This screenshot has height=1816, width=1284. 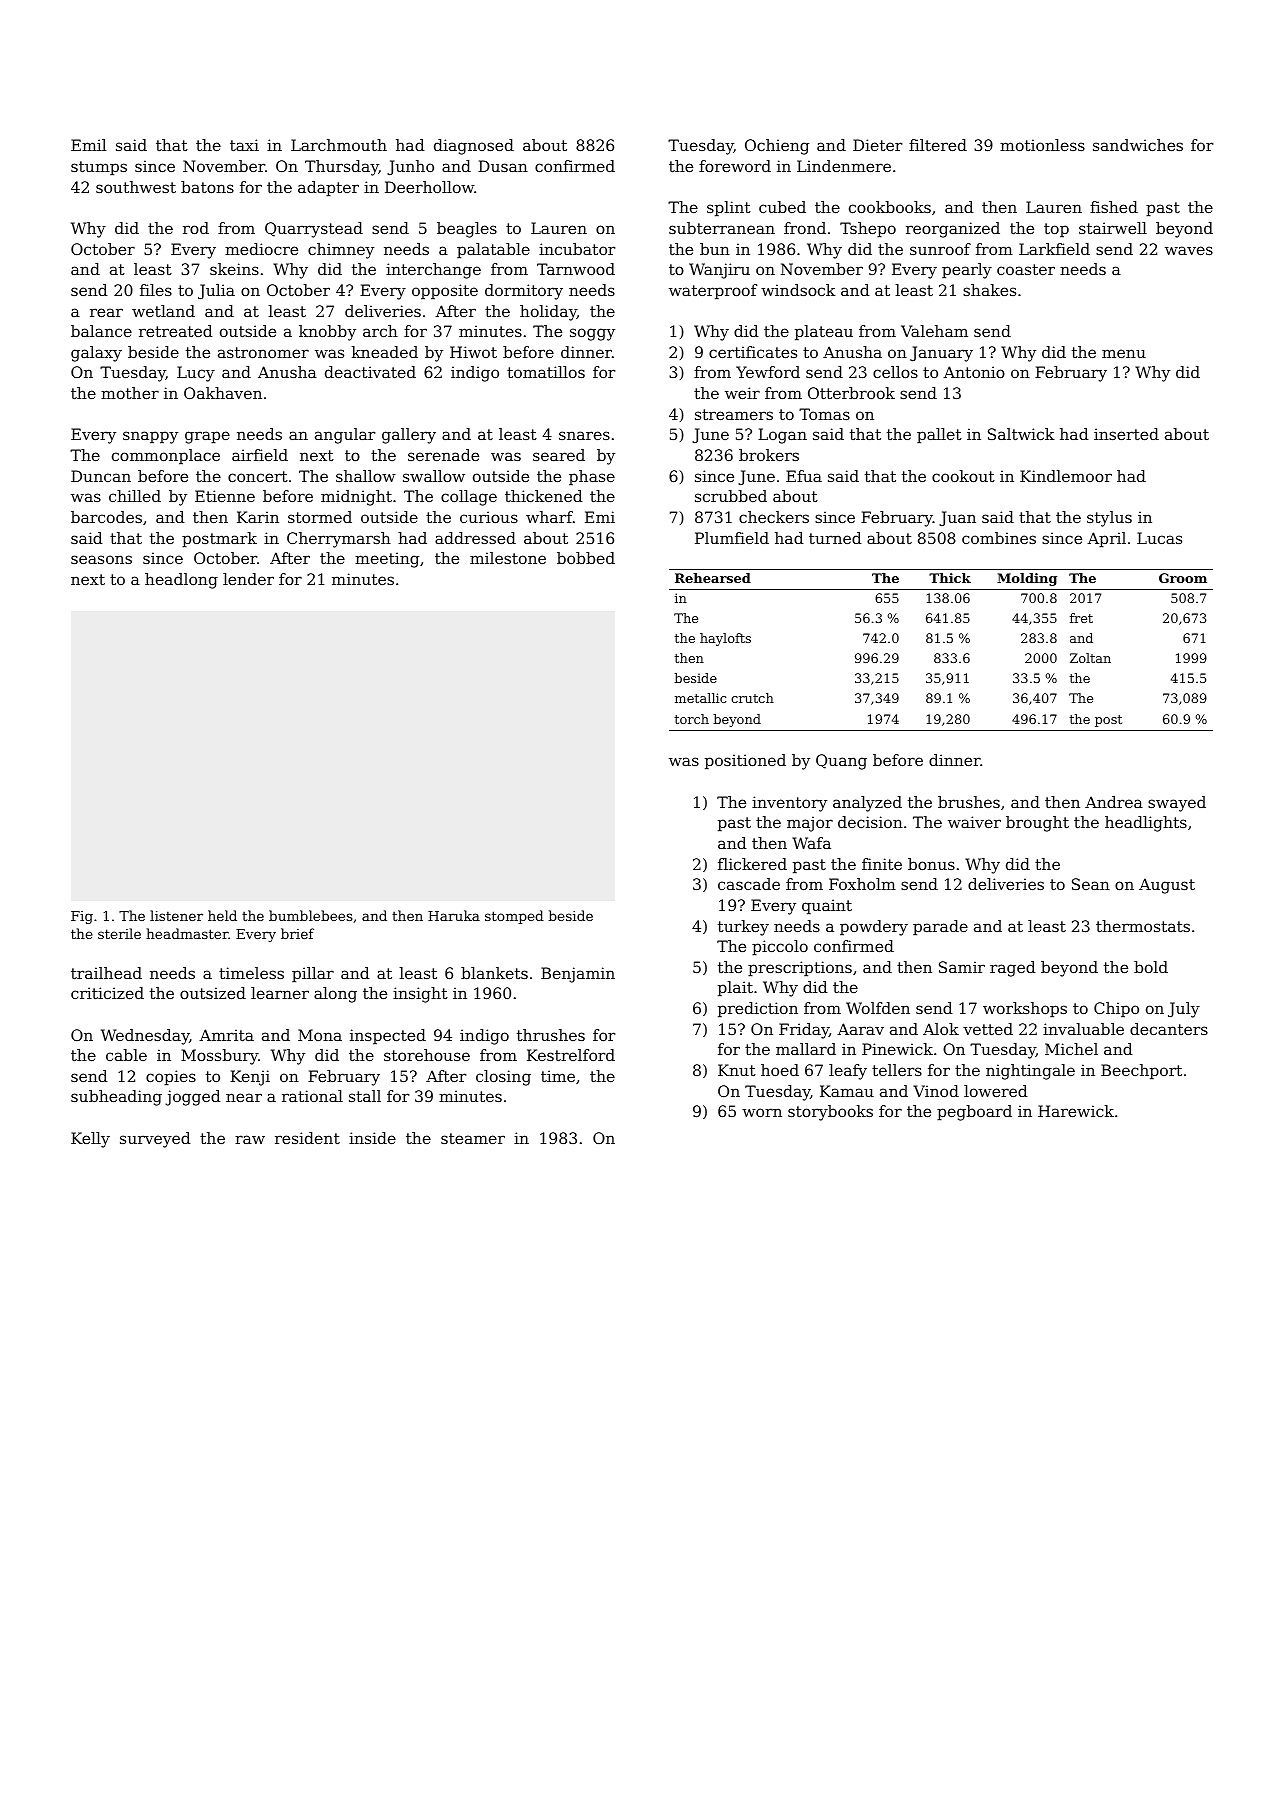 I want to click on Zoltan, so click(x=1090, y=658).
